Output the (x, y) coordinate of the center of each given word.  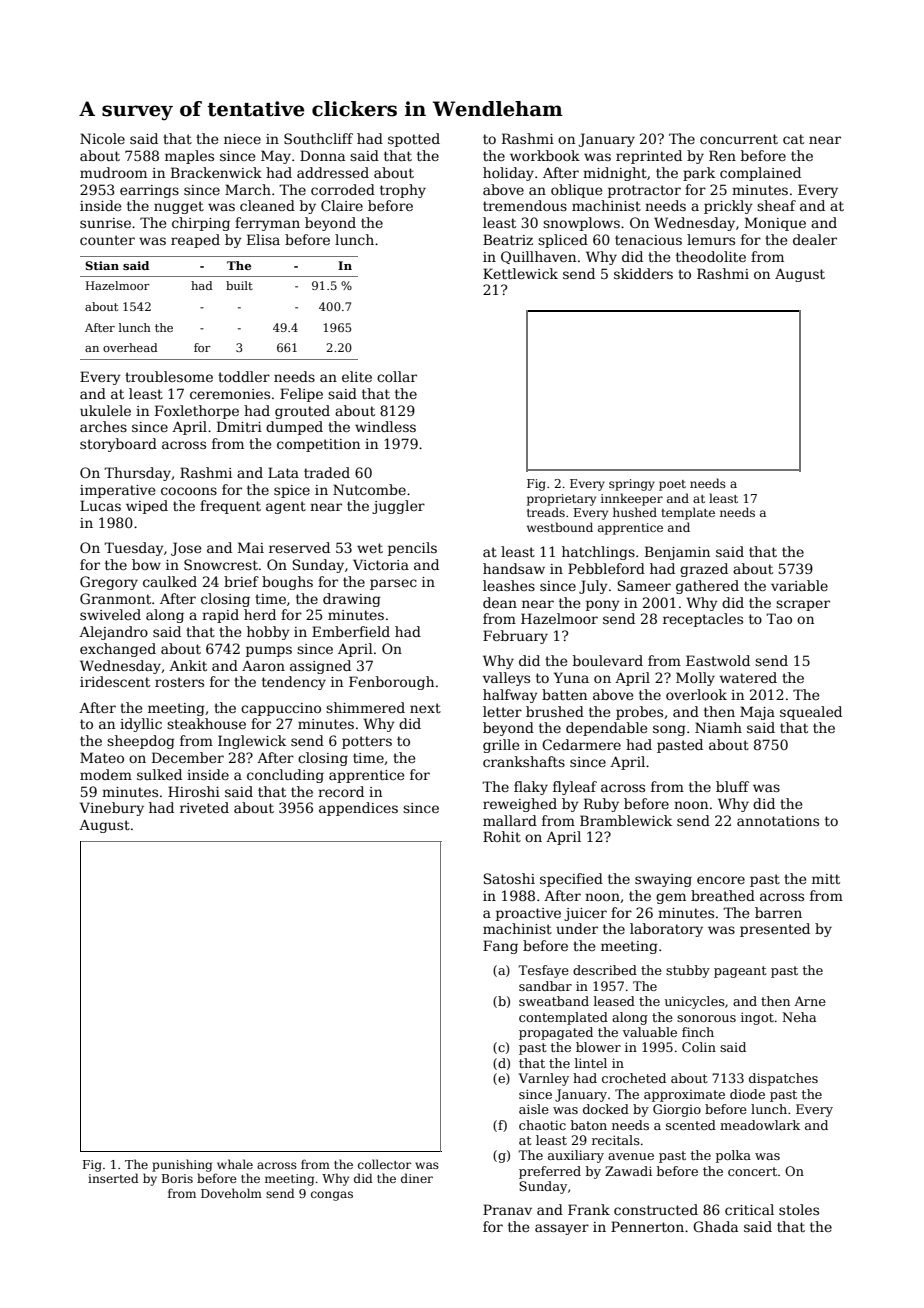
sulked (159, 774)
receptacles (703, 620)
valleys (506, 679)
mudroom (113, 172)
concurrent (739, 139)
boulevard (608, 660)
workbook (545, 155)
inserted (113, 1178)
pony (603, 605)
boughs (287, 583)
